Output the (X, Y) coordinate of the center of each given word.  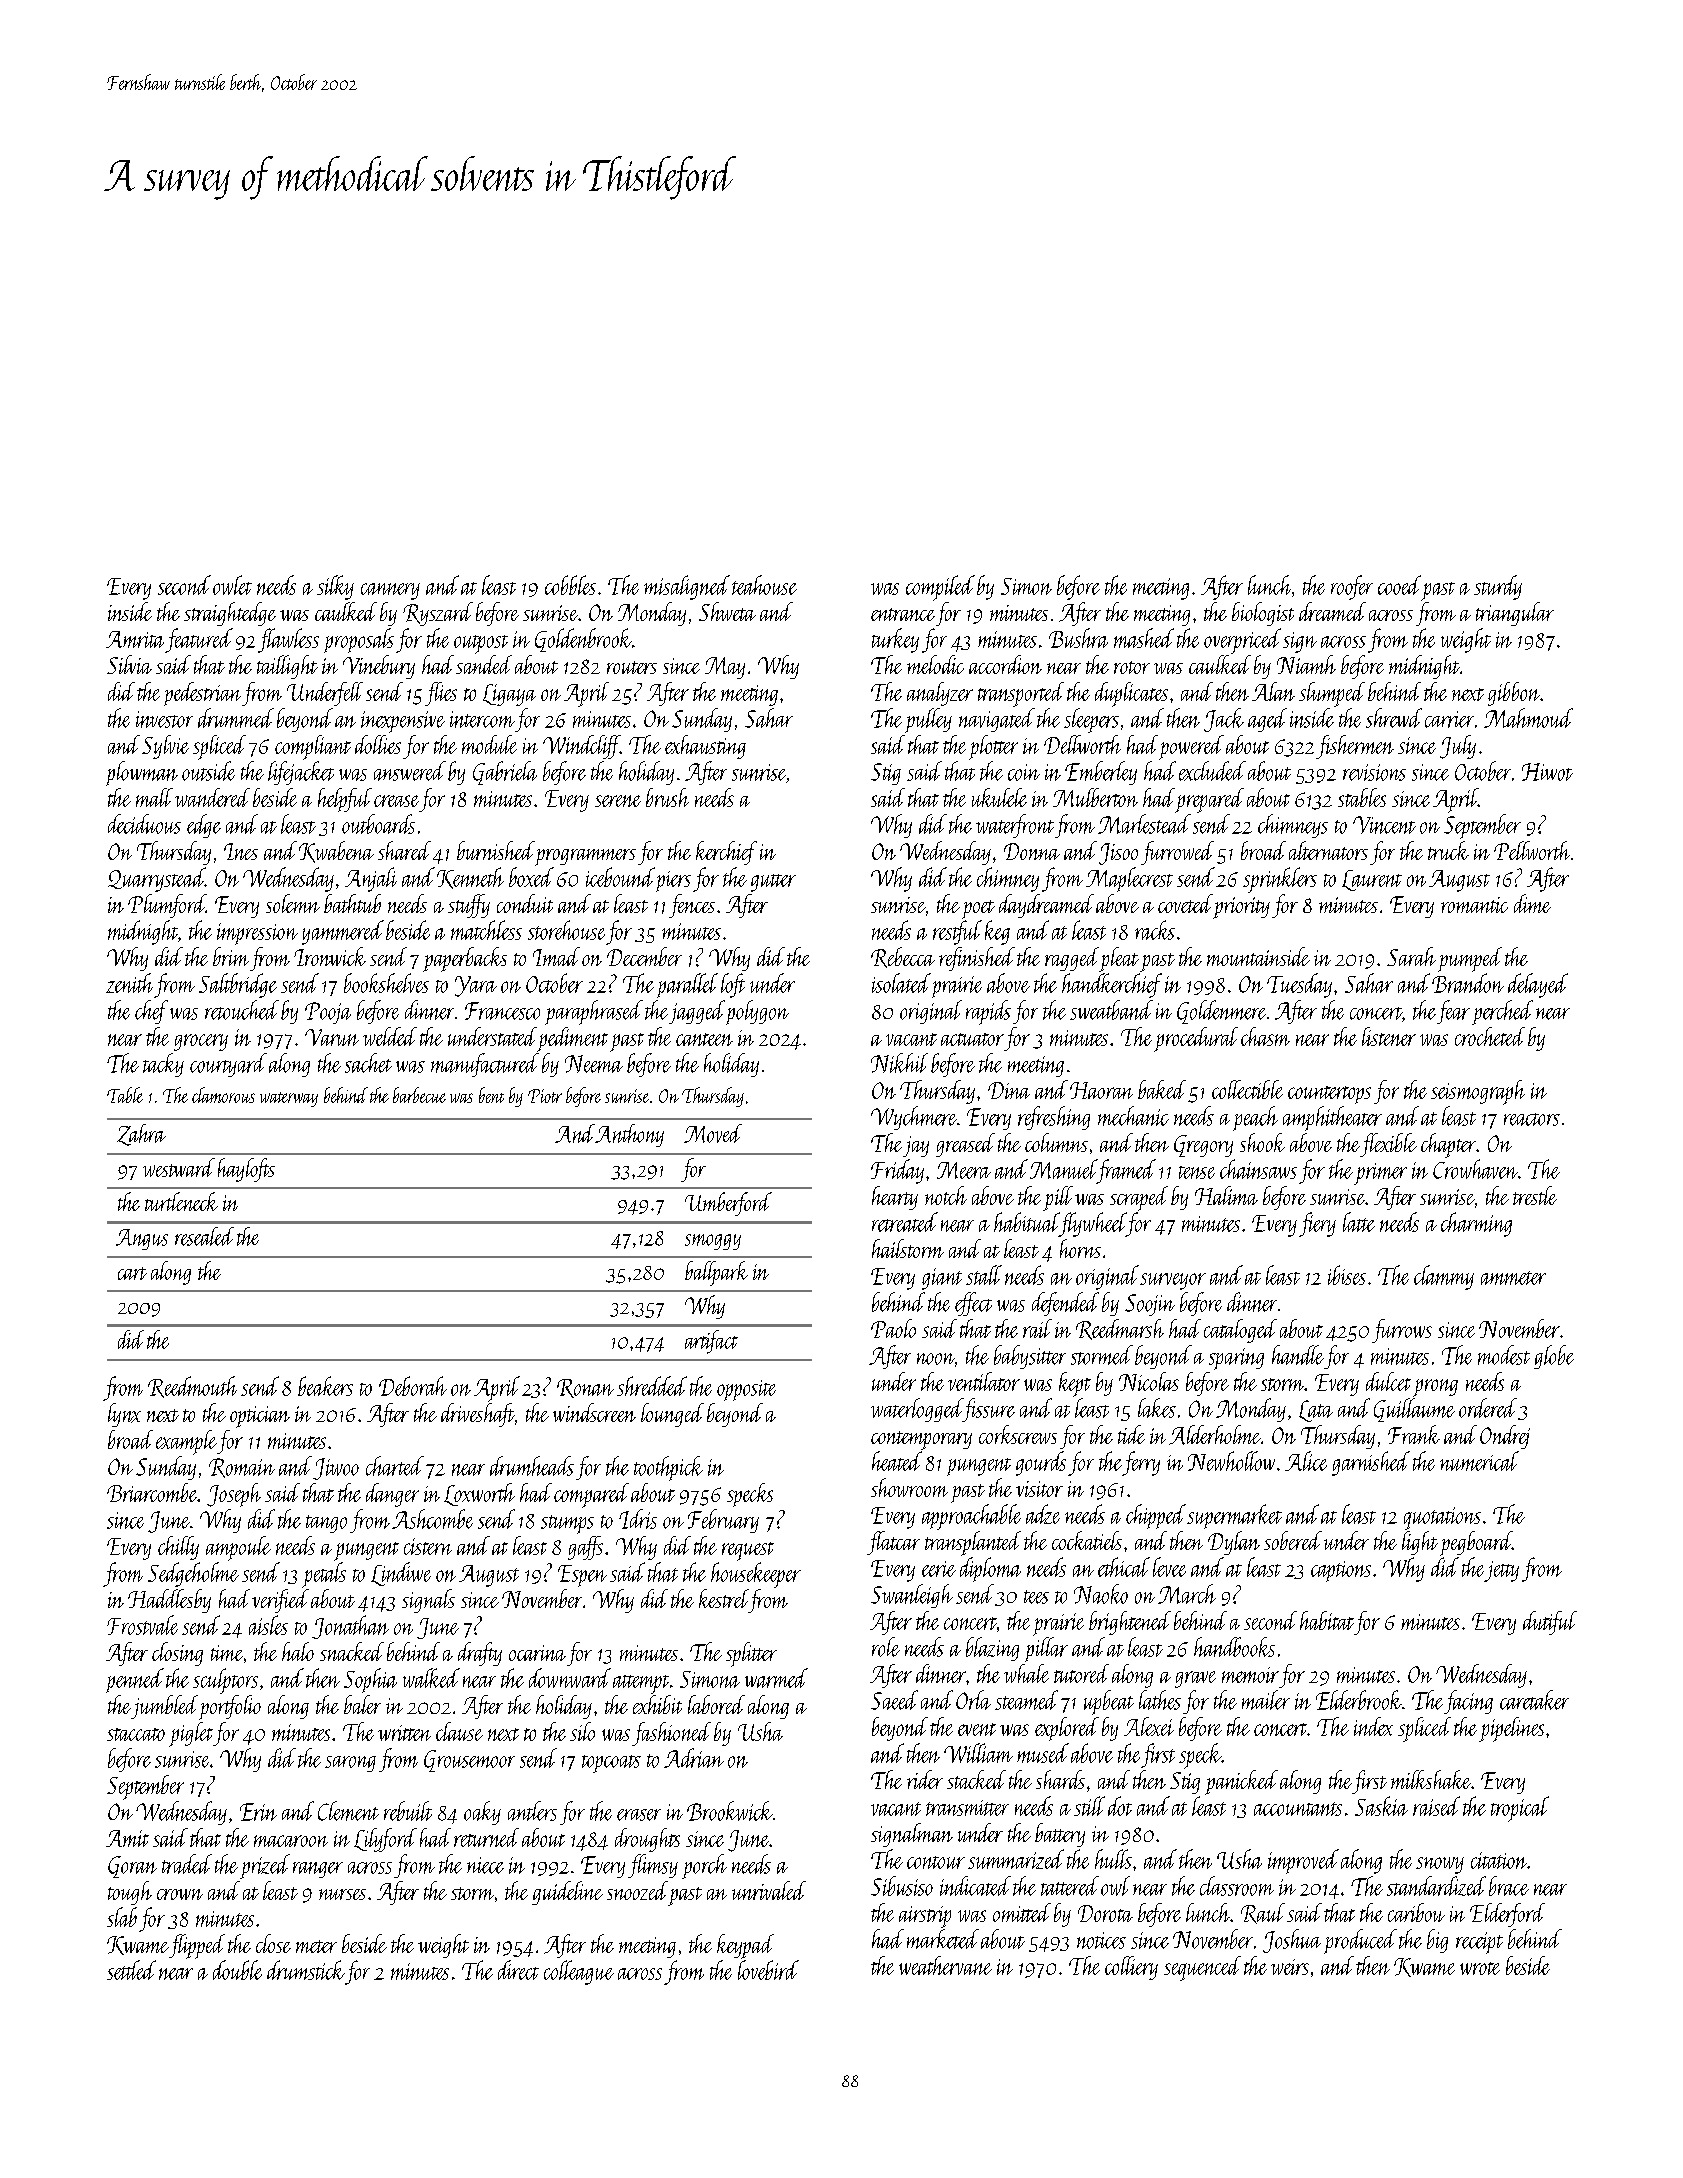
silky (335, 587)
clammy (1444, 1277)
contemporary (921, 1440)
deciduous (144, 824)
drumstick (306, 1970)
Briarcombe (152, 1492)
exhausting (705, 747)
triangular (1515, 614)
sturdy (1498, 587)
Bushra (1078, 638)
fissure (989, 1410)
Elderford (1507, 1915)
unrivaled (769, 1890)
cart (132, 1273)
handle (1298, 1355)
